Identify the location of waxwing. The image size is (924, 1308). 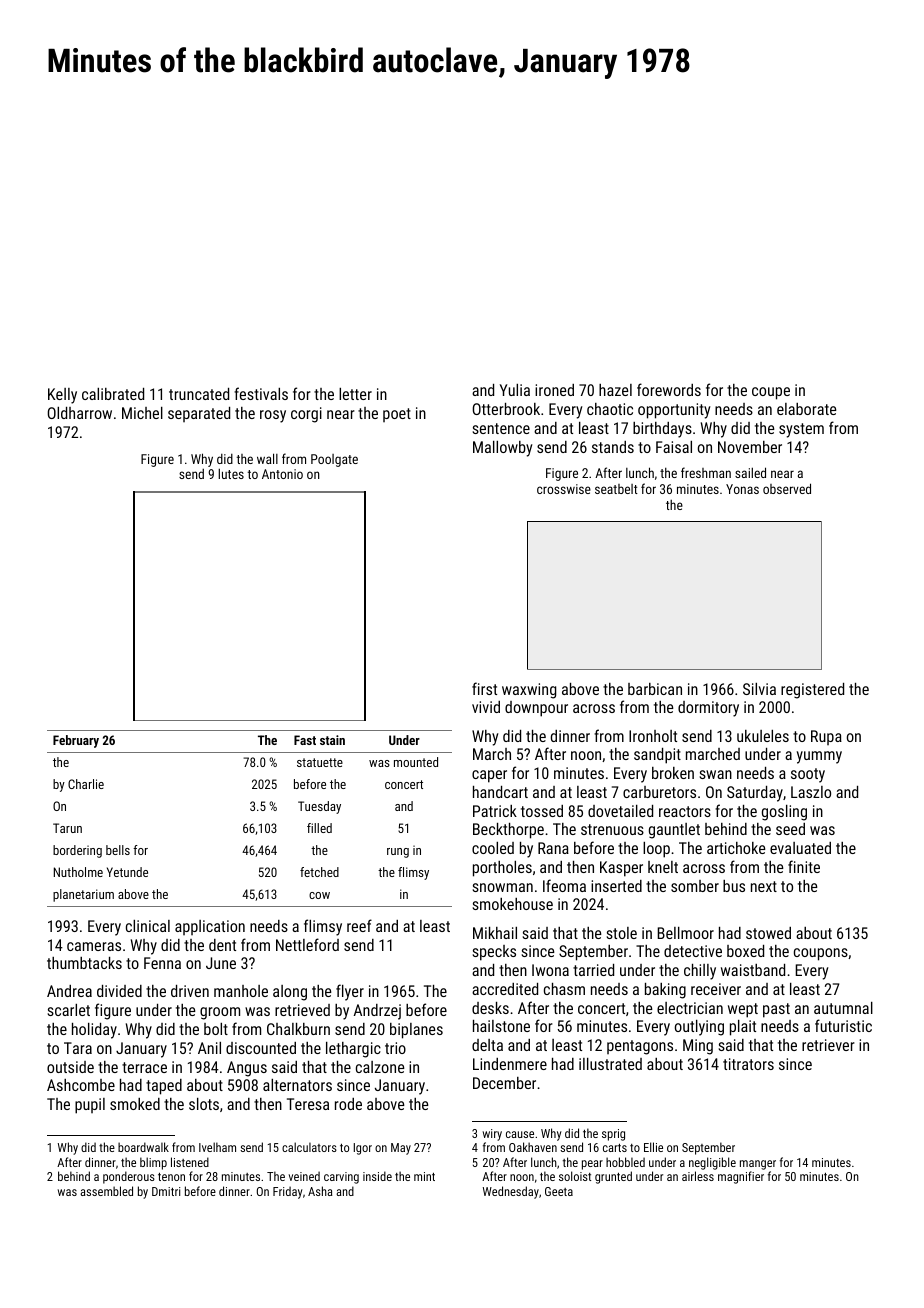
(529, 691).
